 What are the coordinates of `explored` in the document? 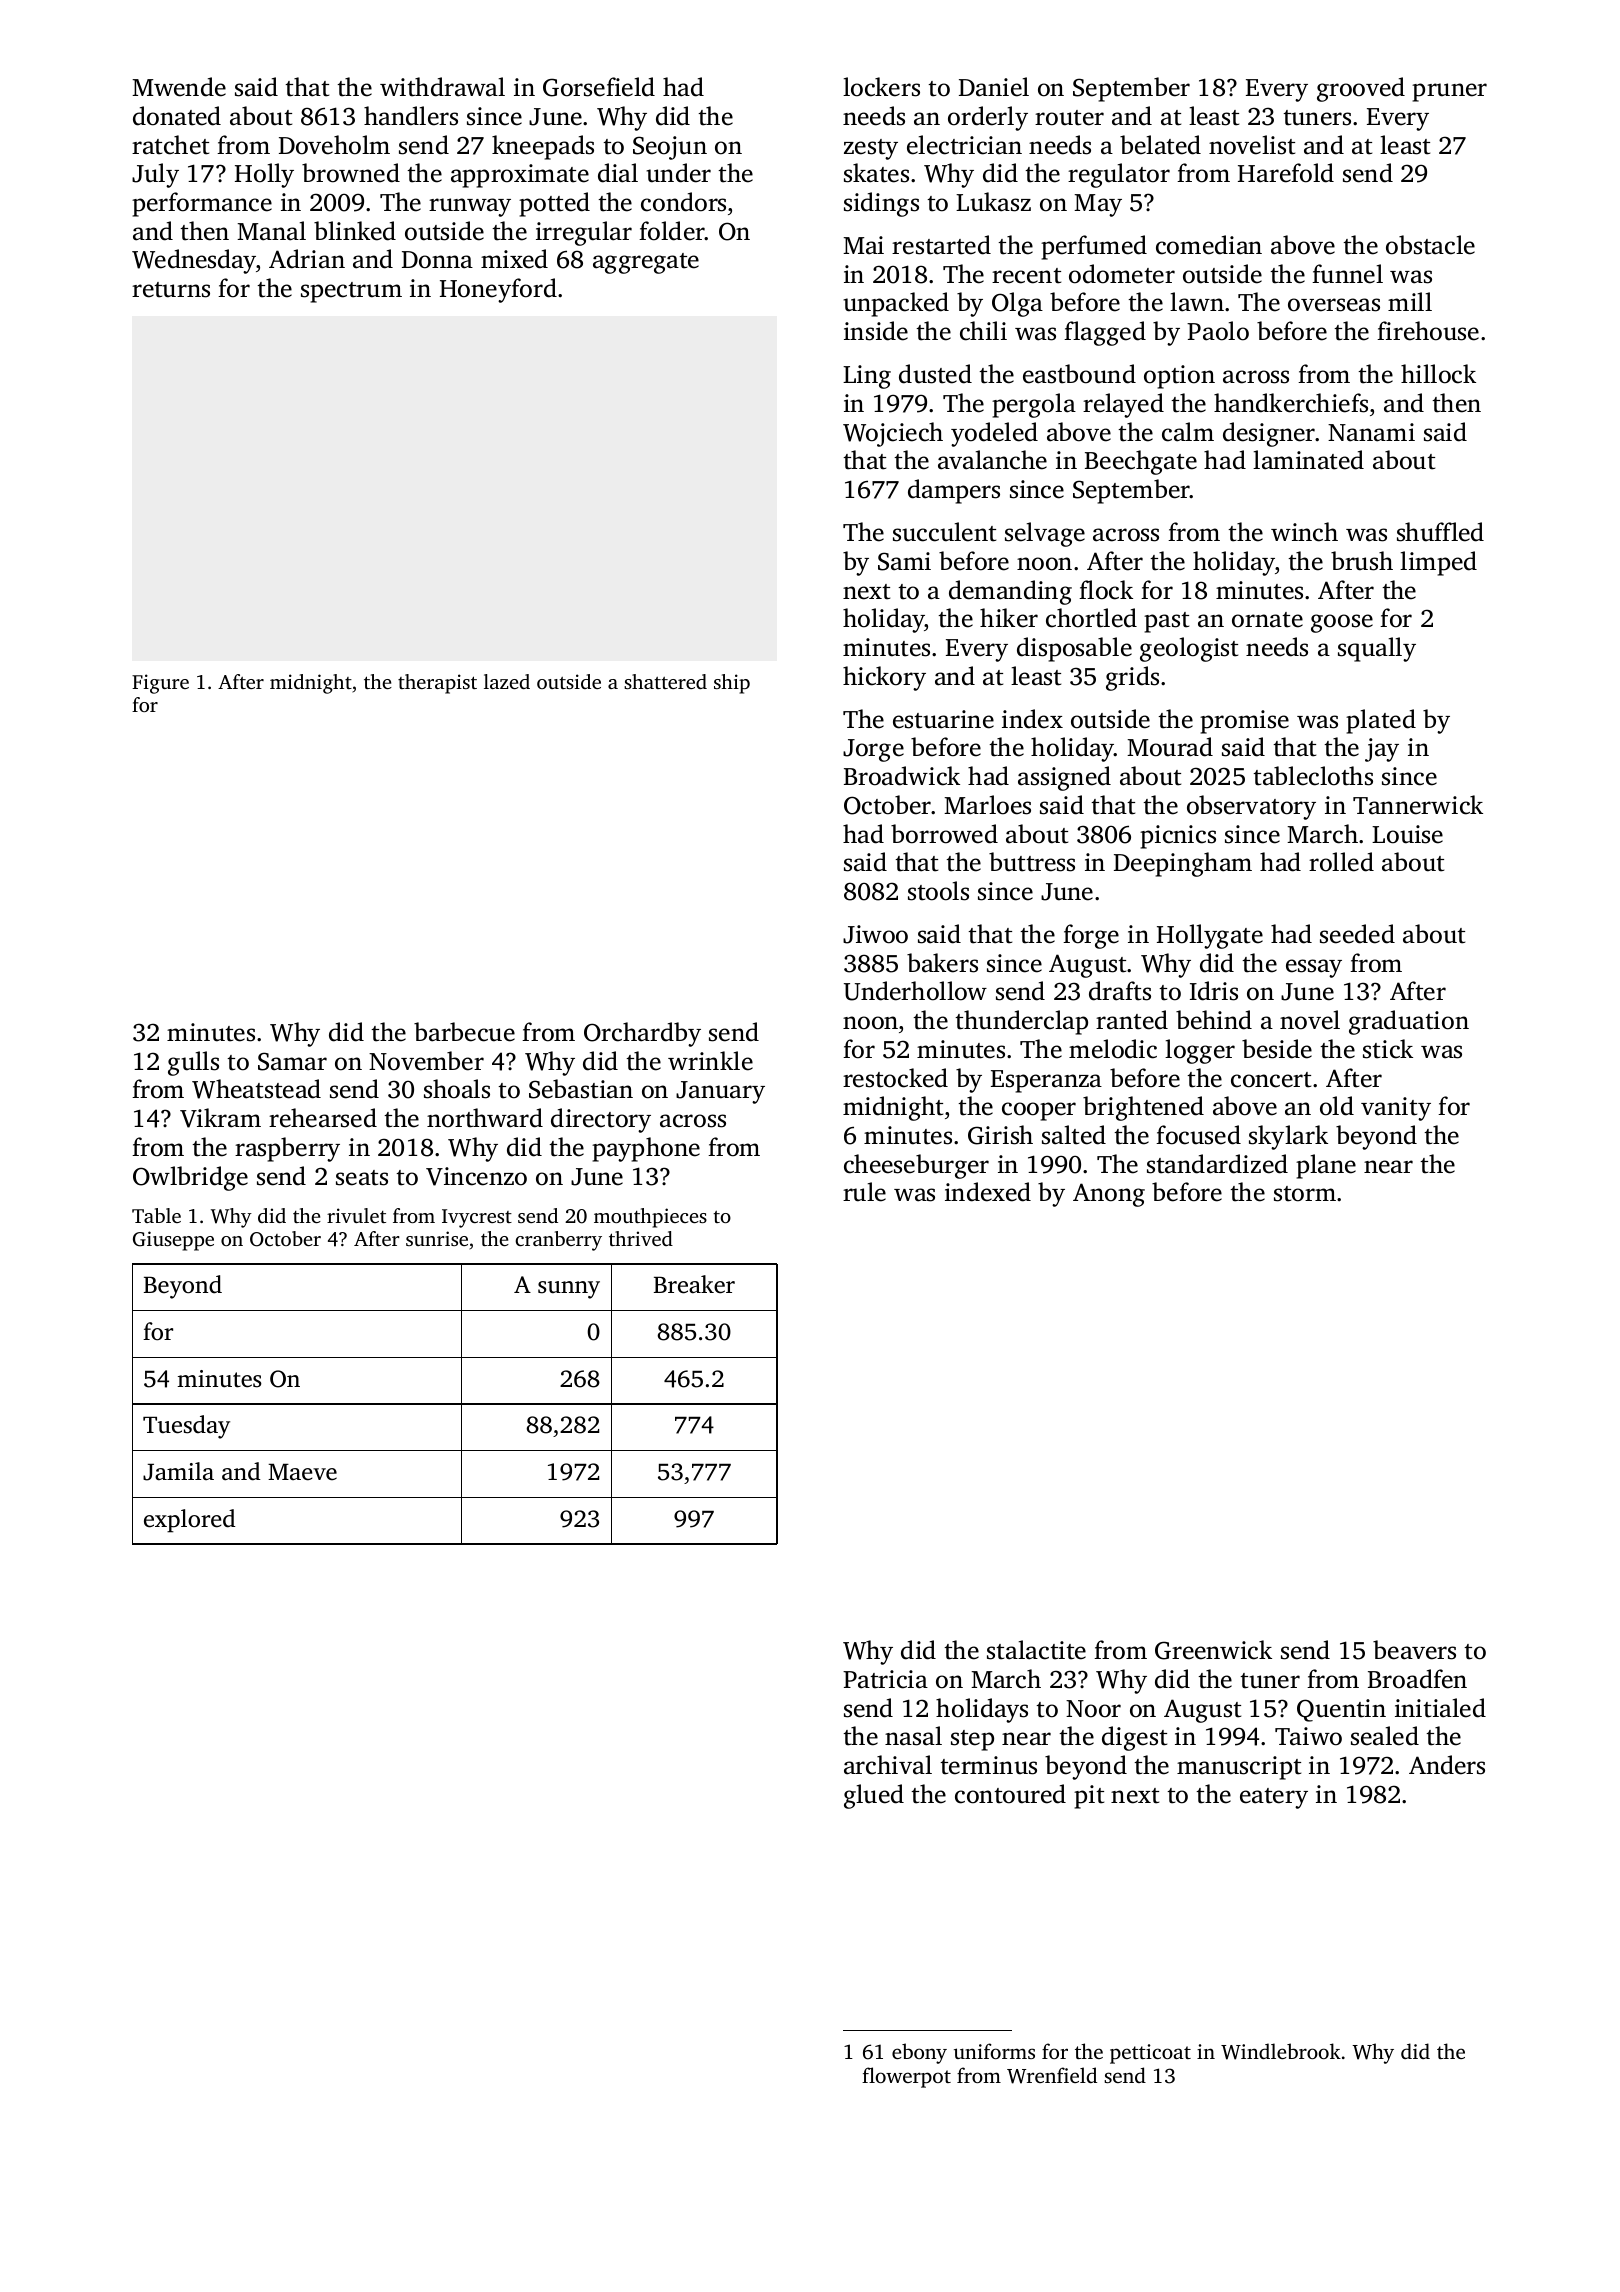 It's located at (190, 1521).
